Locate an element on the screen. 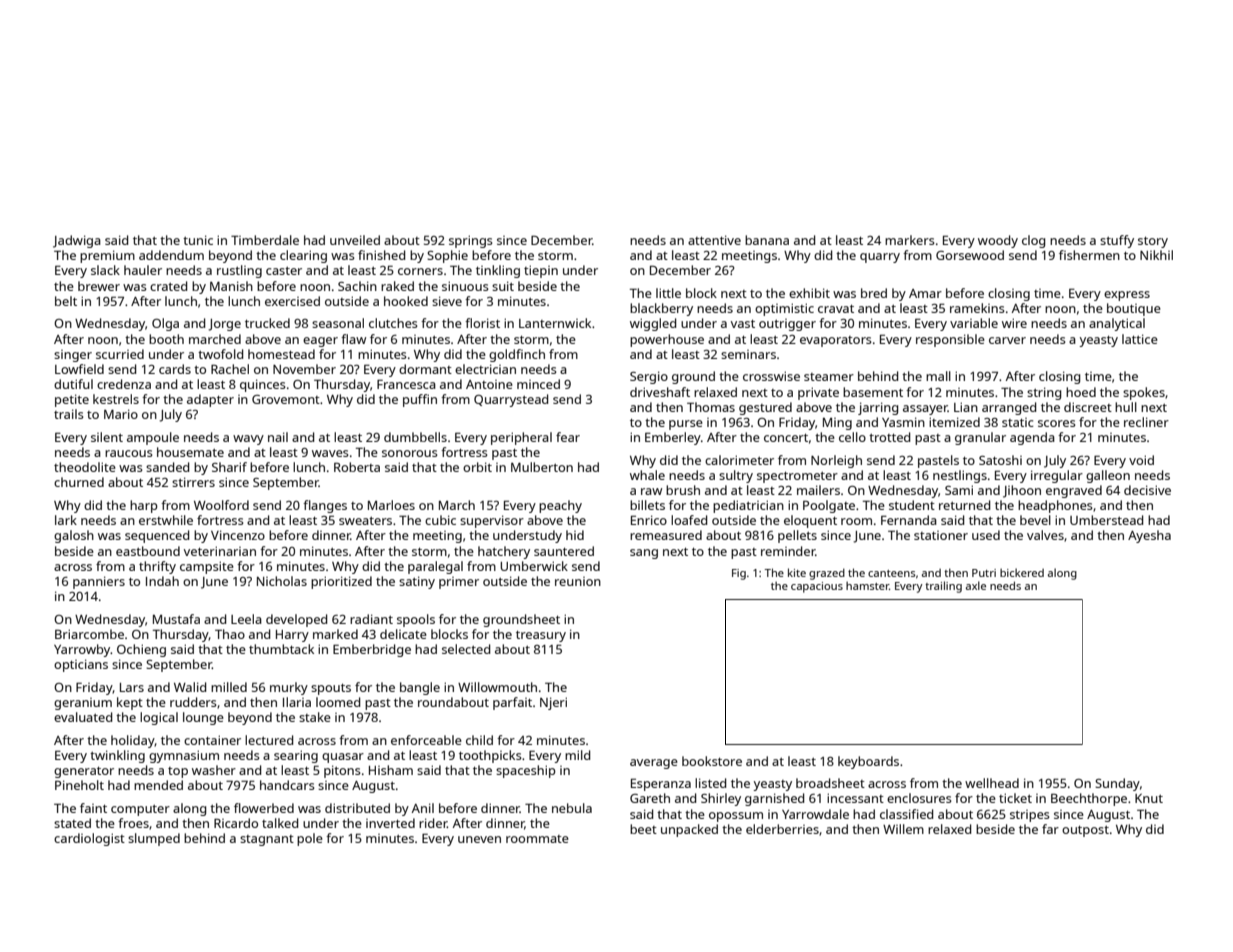 This screenshot has width=1233, height=952. Fig is located at coordinates (739, 574).
